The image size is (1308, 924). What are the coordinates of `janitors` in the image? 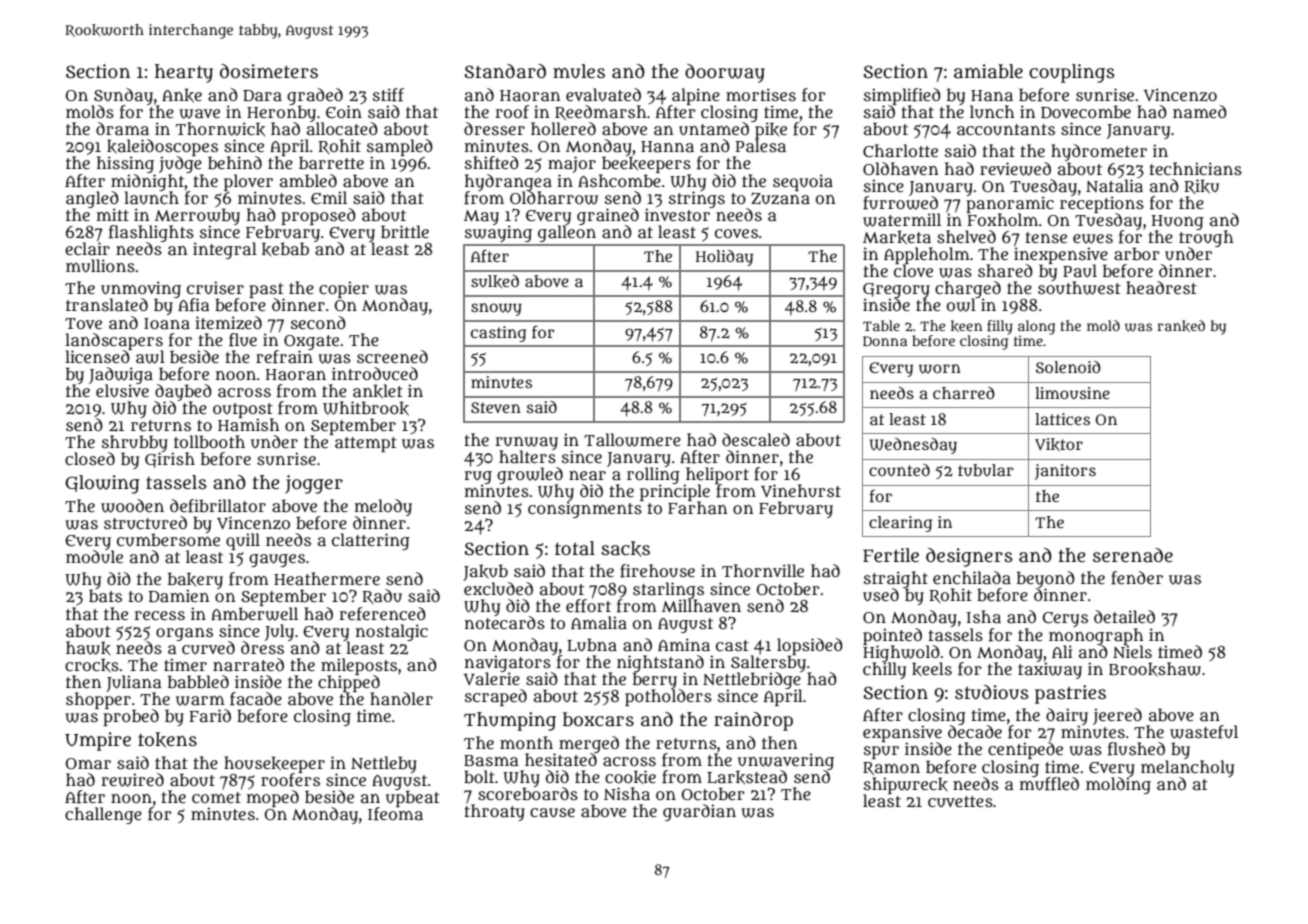 It's located at (1065, 472).
